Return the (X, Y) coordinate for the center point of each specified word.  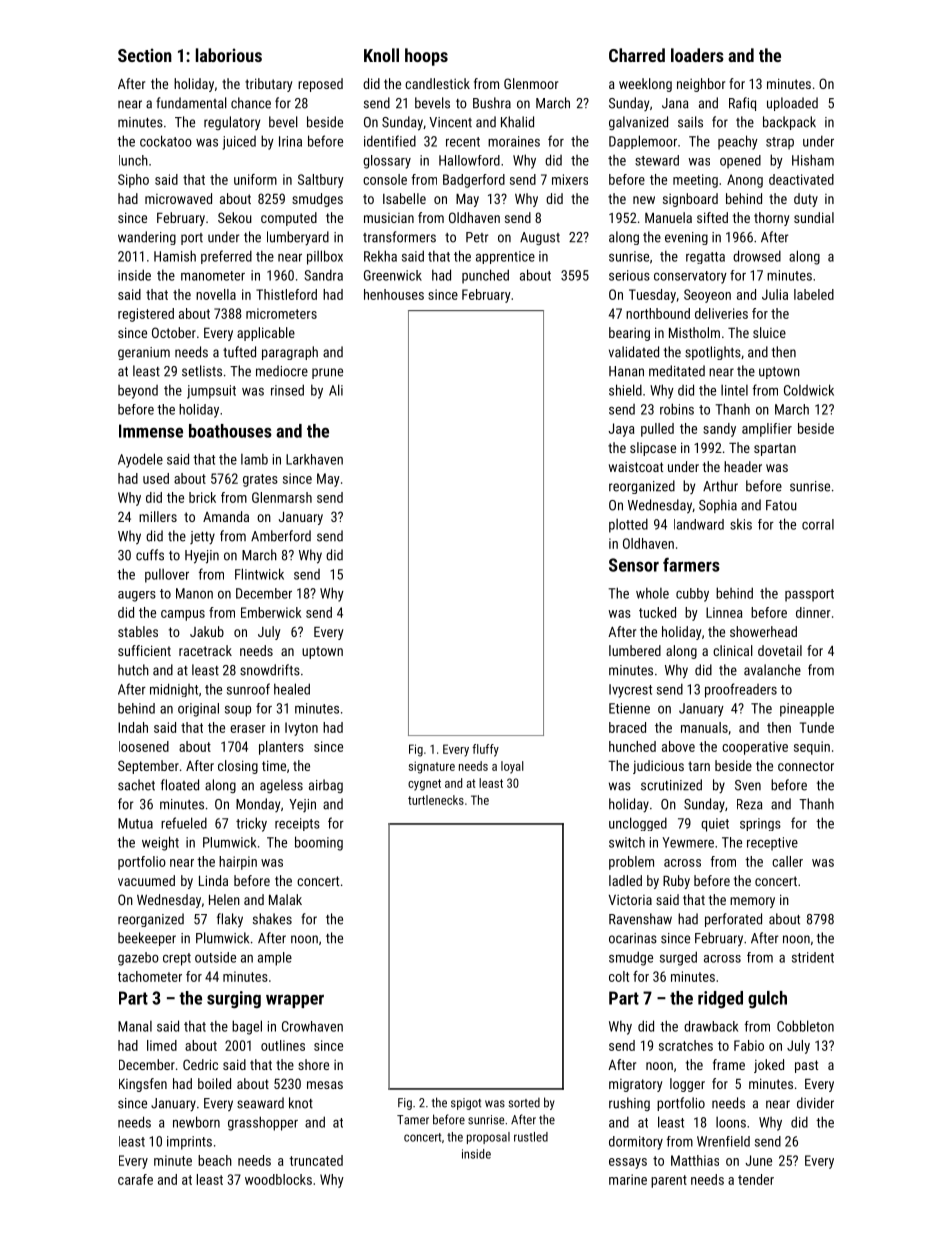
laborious (229, 55)
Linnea (724, 612)
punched (485, 276)
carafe (135, 1179)
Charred (637, 55)
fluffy (485, 750)
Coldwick (809, 390)
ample (275, 959)
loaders (697, 55)
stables (138, 631)
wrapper (295, 1001)
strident (813, 957)
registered (146, 315)
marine (628, 1179)
